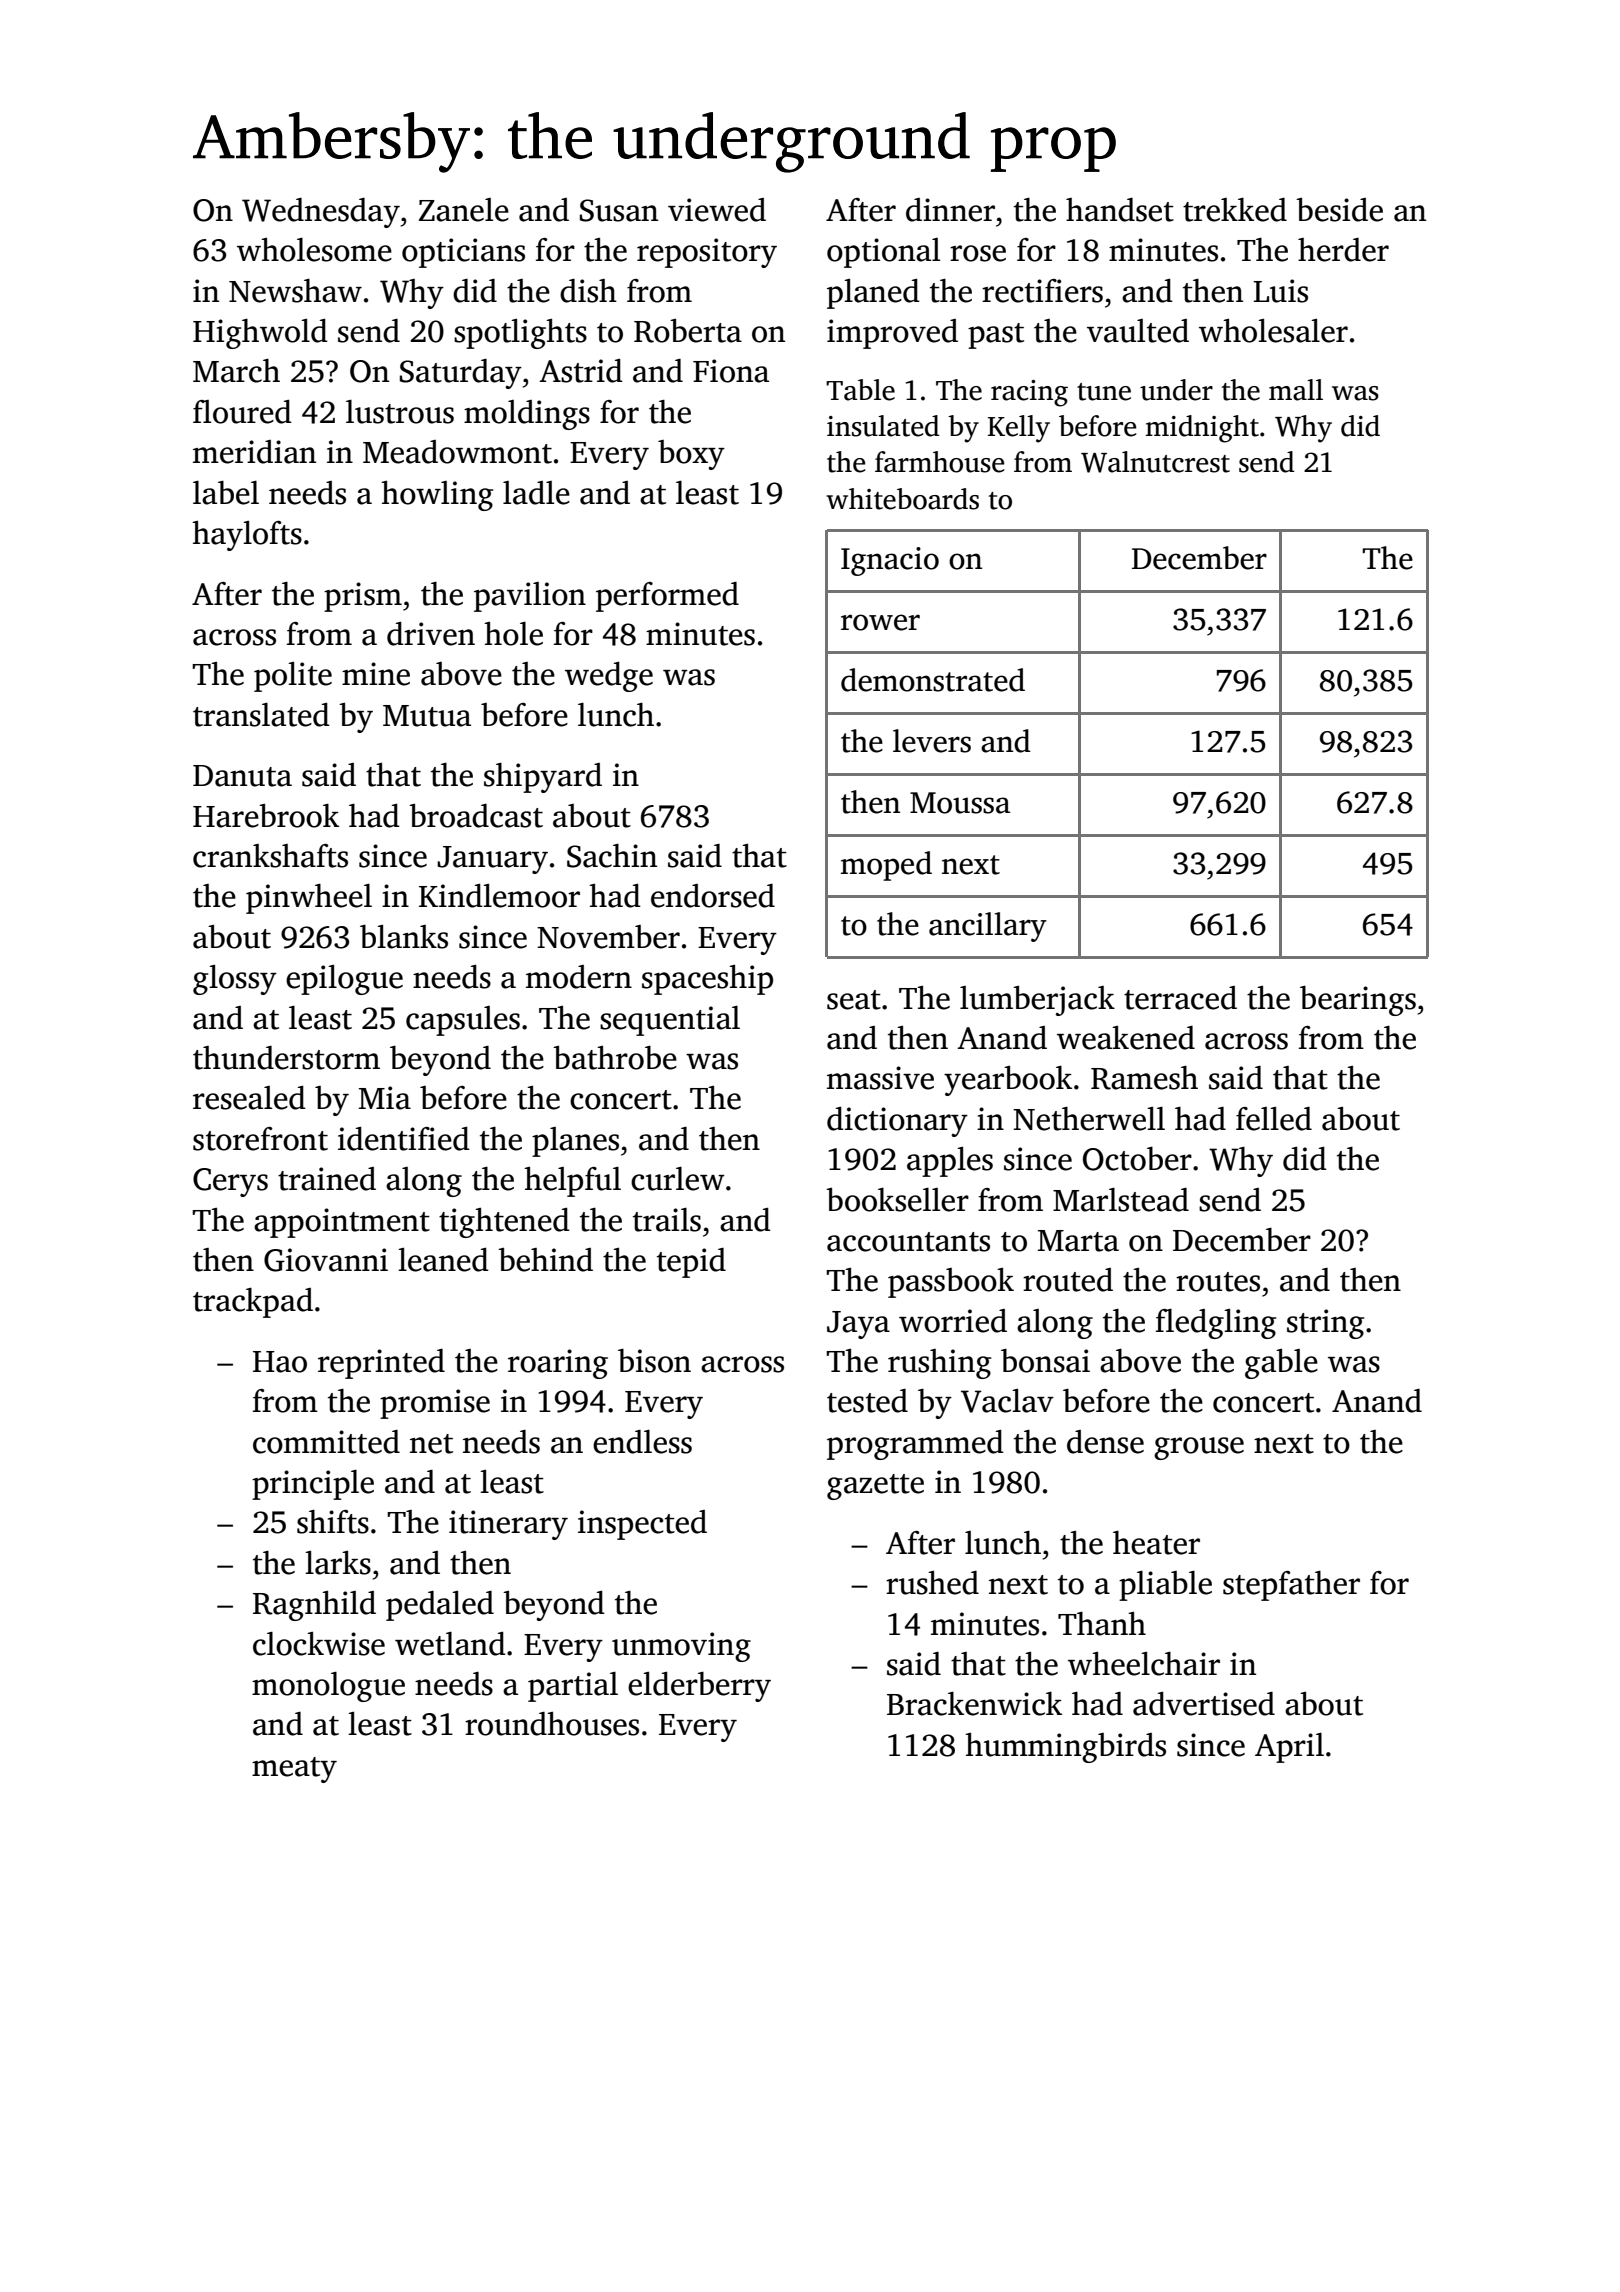 The image size is (1620, 2292). What do you see at coordinates (280, 1362) in the screenshot?
I see `Hao` at bounding box center [280, 1362].
